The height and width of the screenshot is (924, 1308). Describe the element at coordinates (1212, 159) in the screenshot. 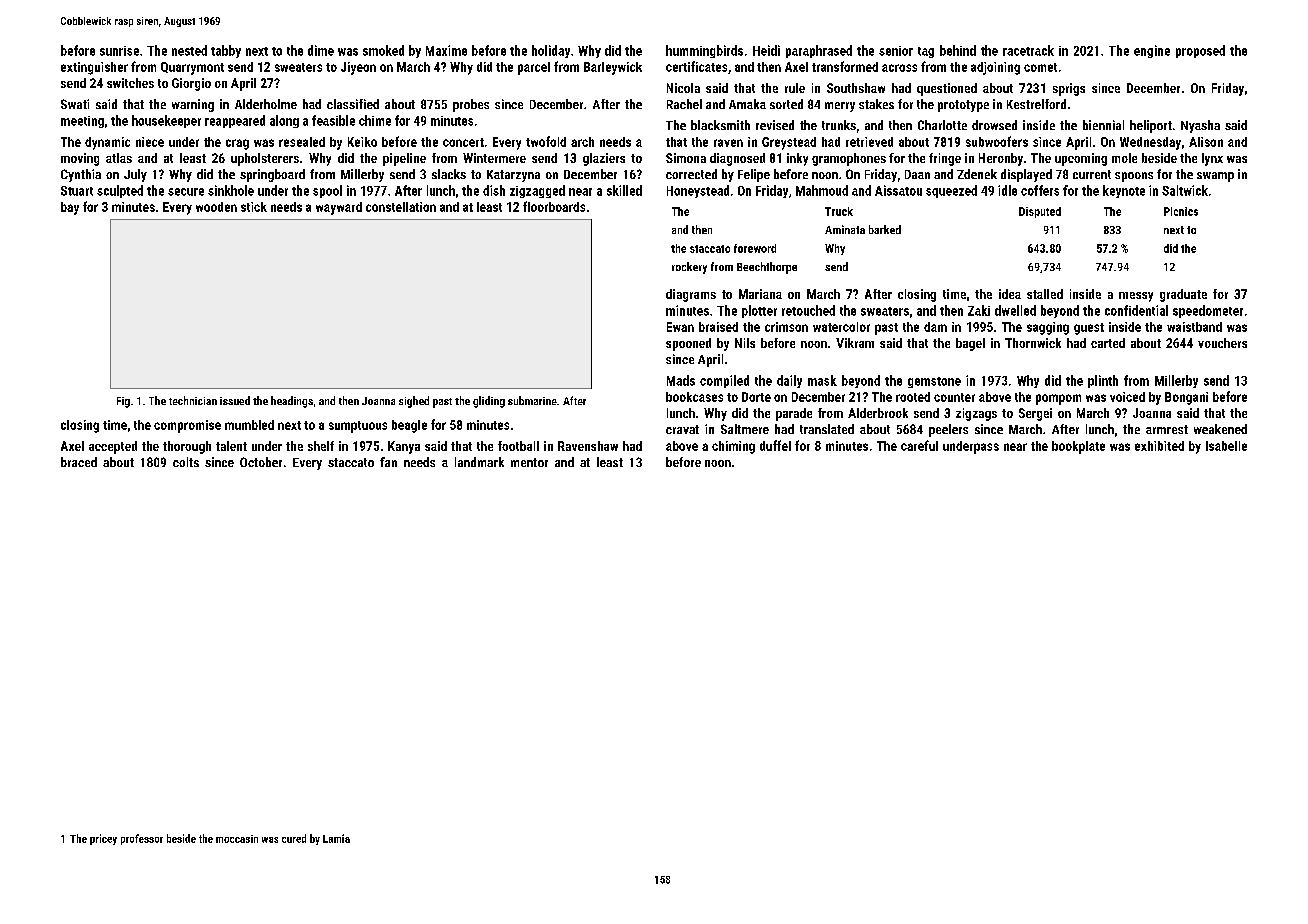

I see `lynx` at that location.
